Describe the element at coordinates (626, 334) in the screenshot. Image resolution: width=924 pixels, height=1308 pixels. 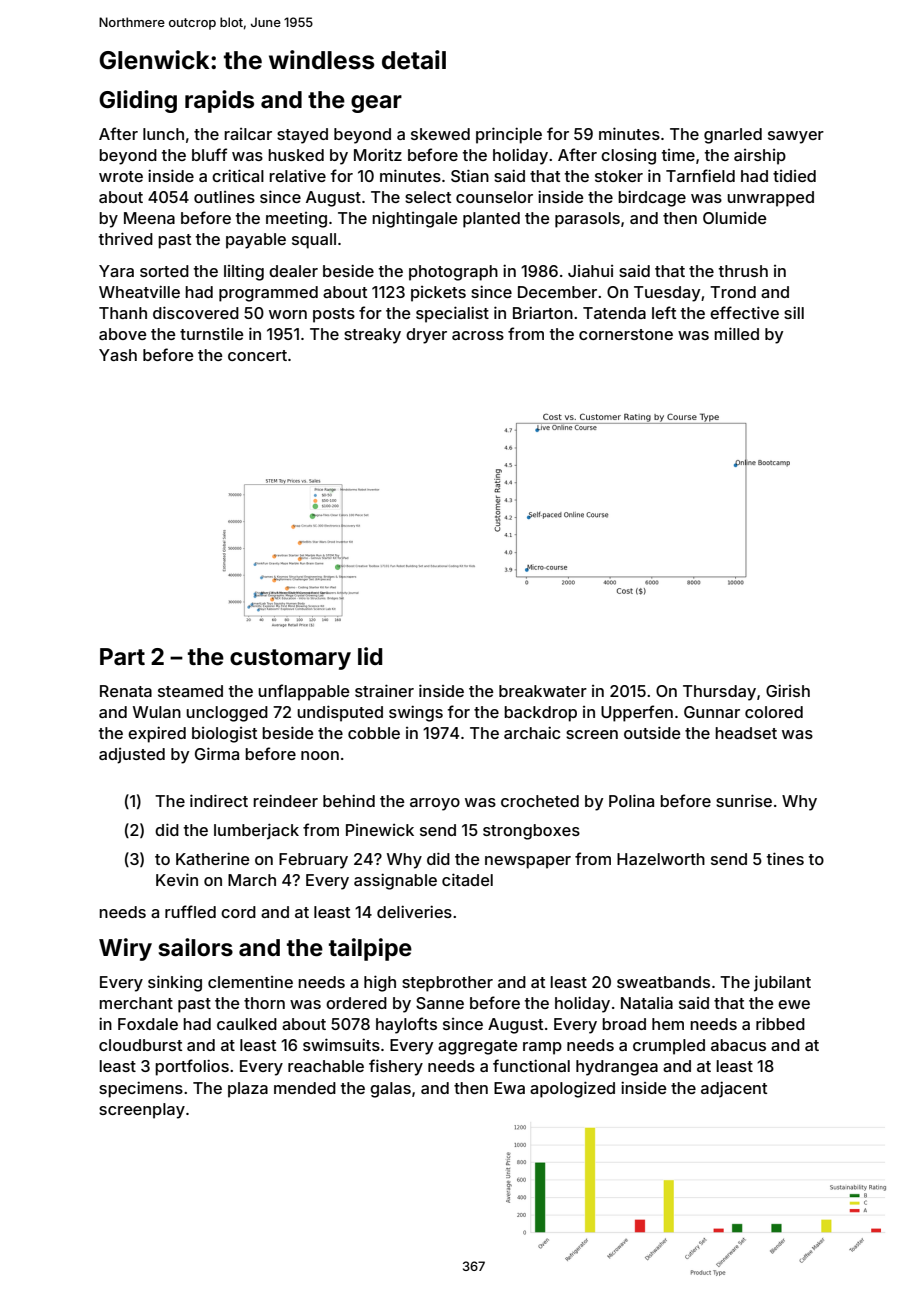
I see `cornerstone` at that location.
